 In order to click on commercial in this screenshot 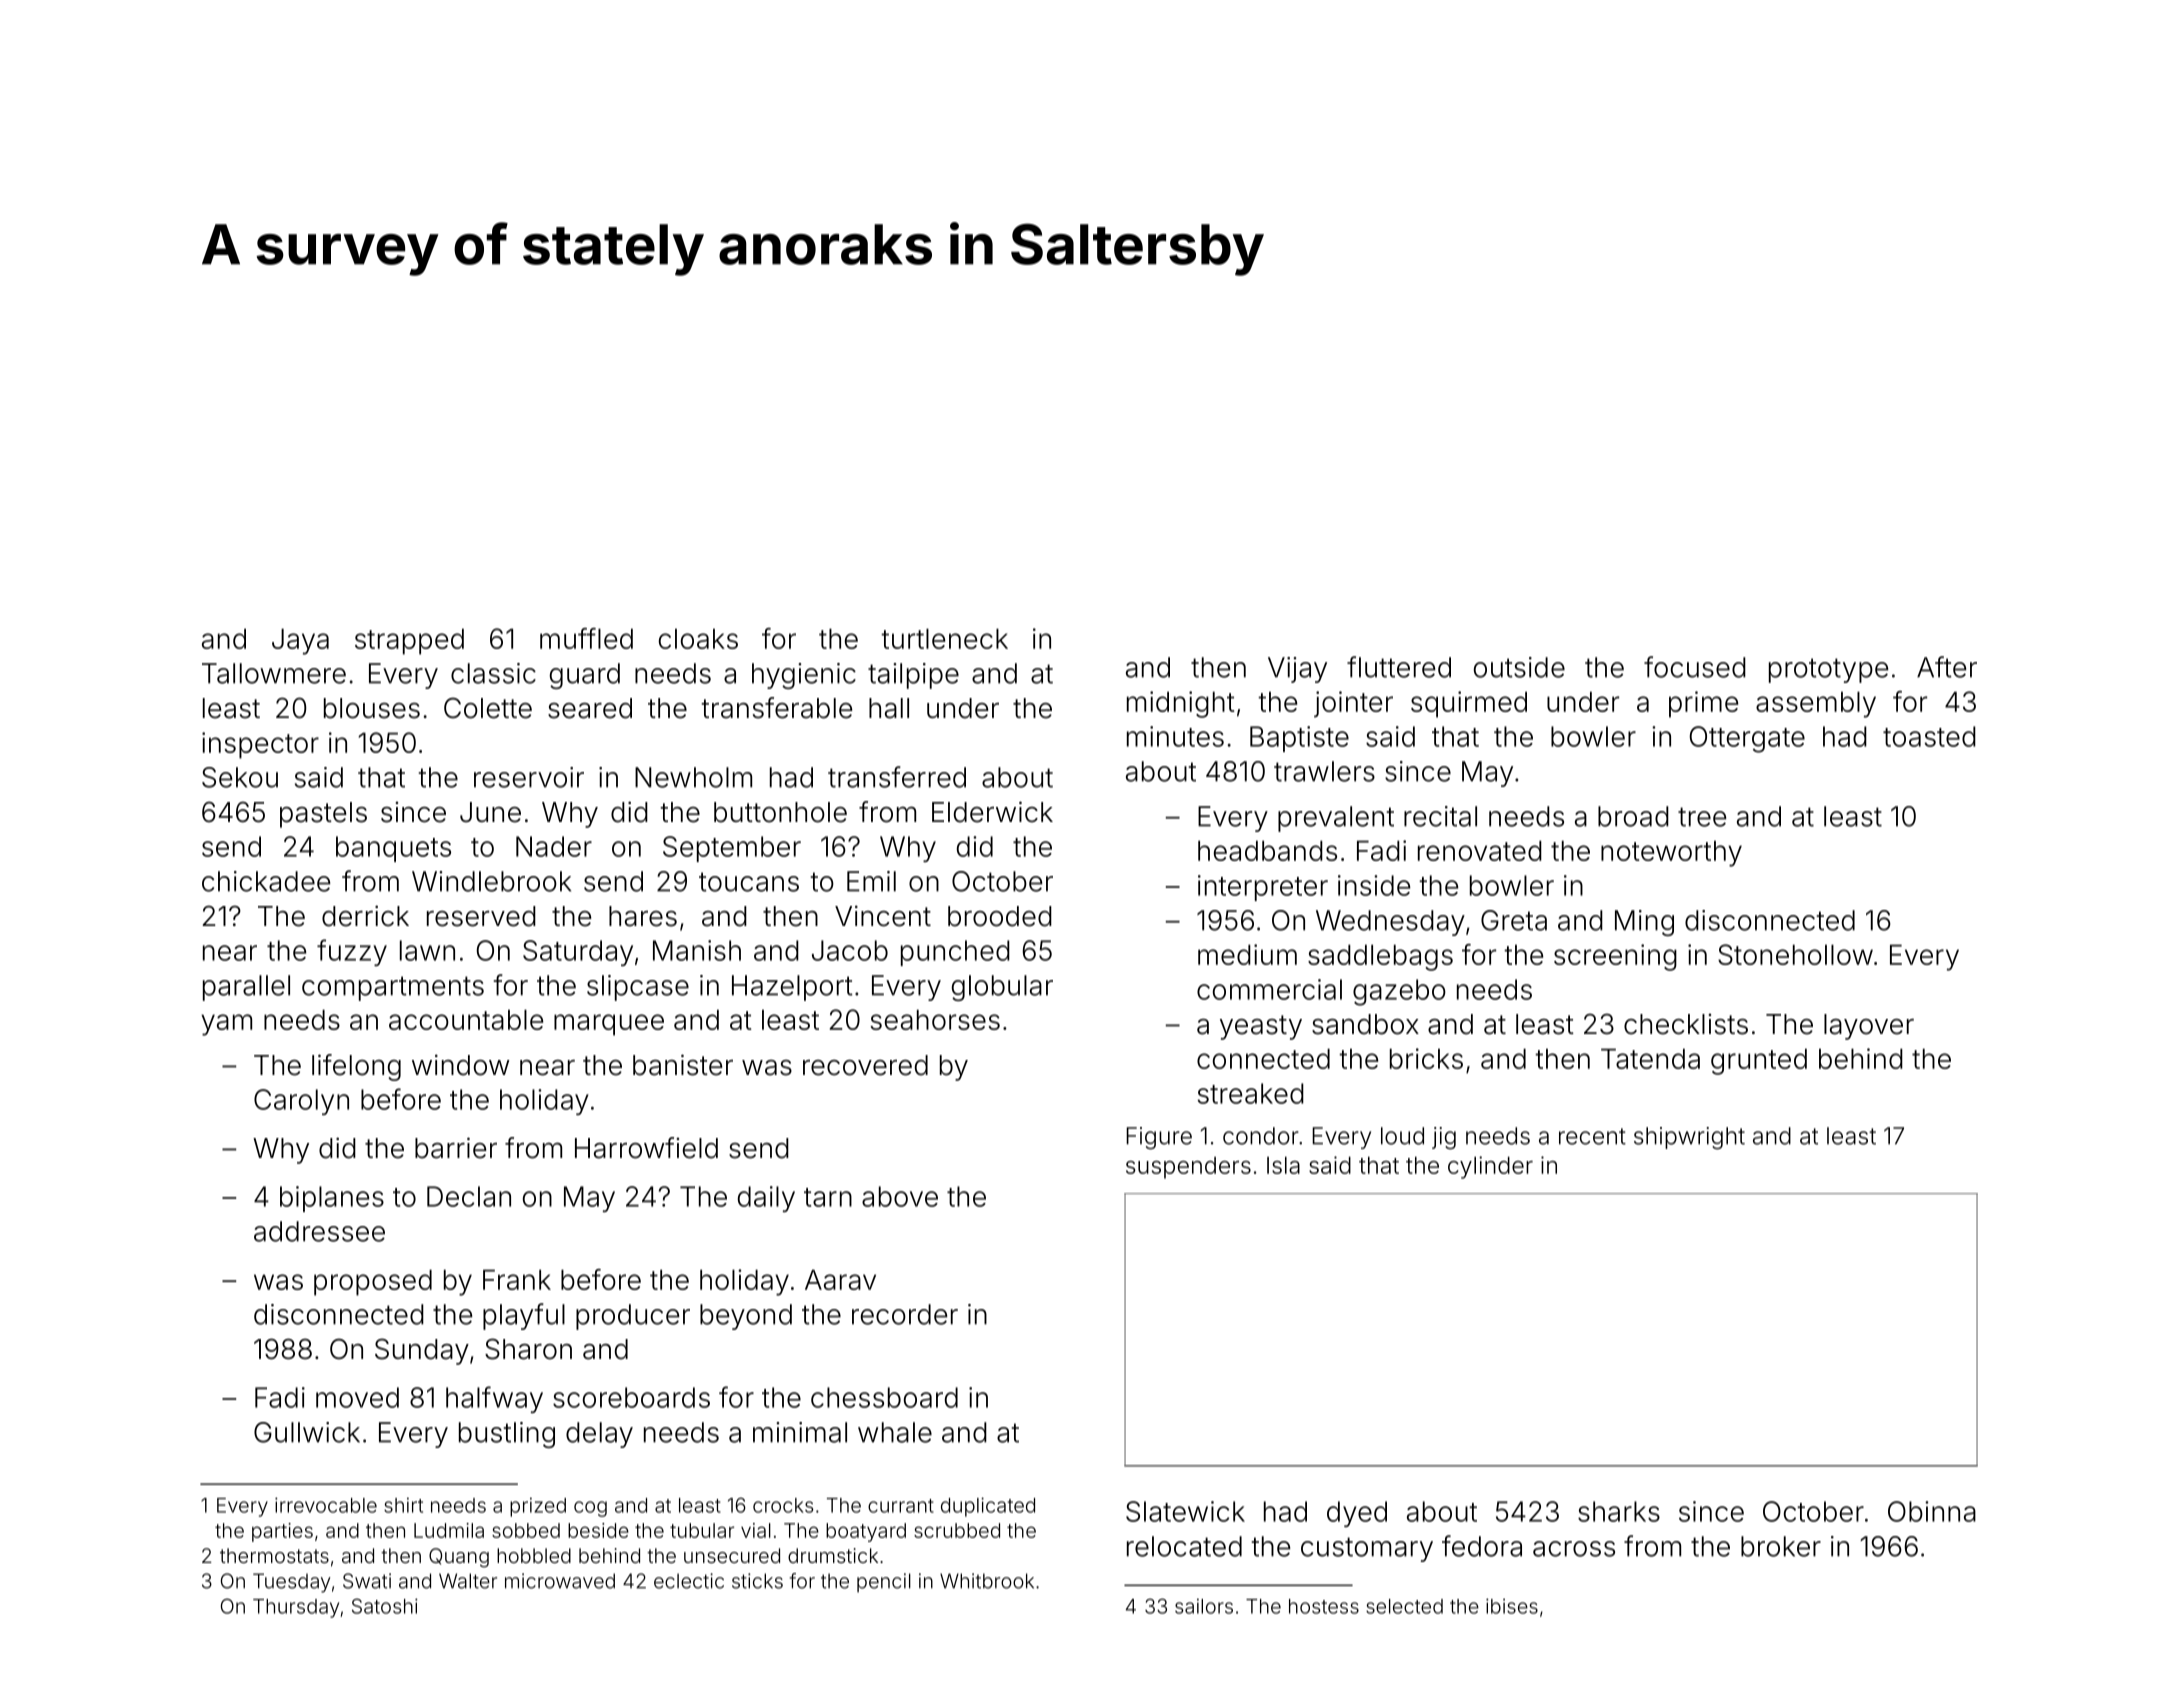, I will do `click(1269, 989)`.
